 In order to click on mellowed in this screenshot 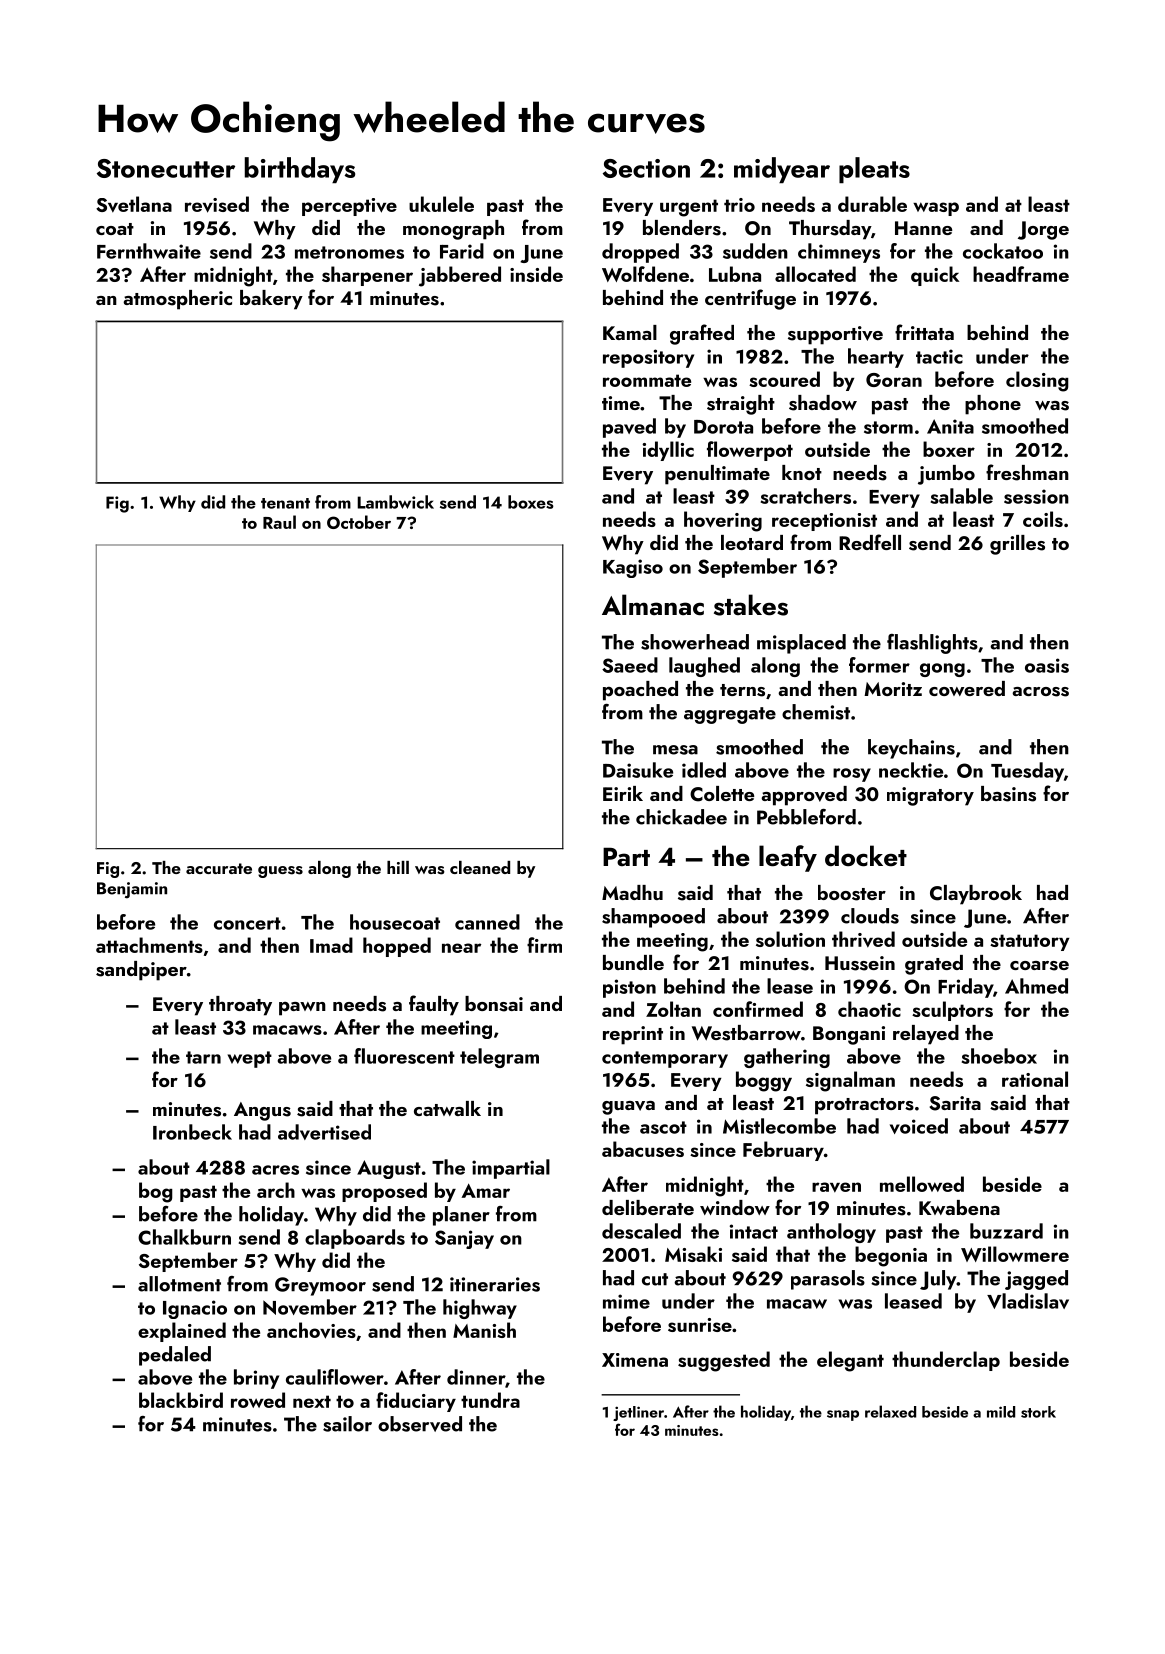, I will do `click(922, 1184)`.
